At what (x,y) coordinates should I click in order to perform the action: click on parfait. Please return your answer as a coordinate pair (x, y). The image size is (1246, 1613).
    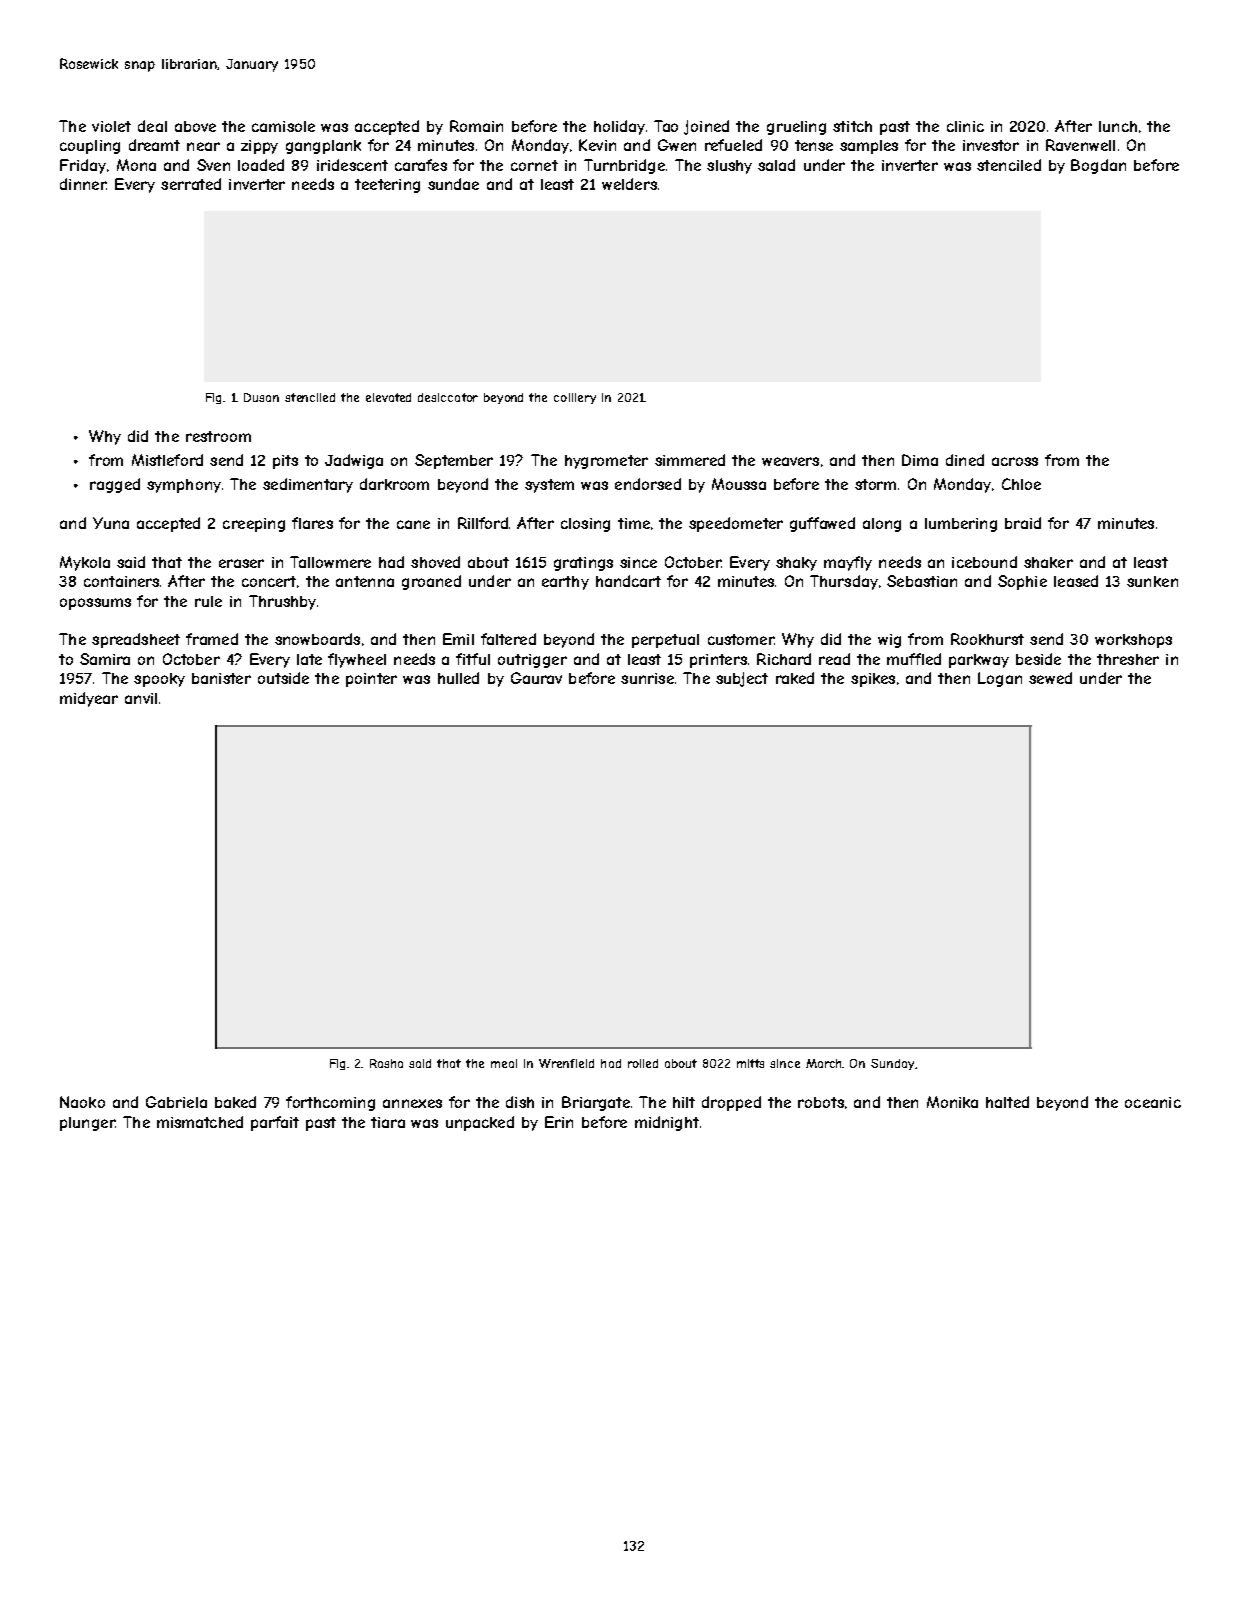
    Looking at the image, I should click on (275, 1123).
